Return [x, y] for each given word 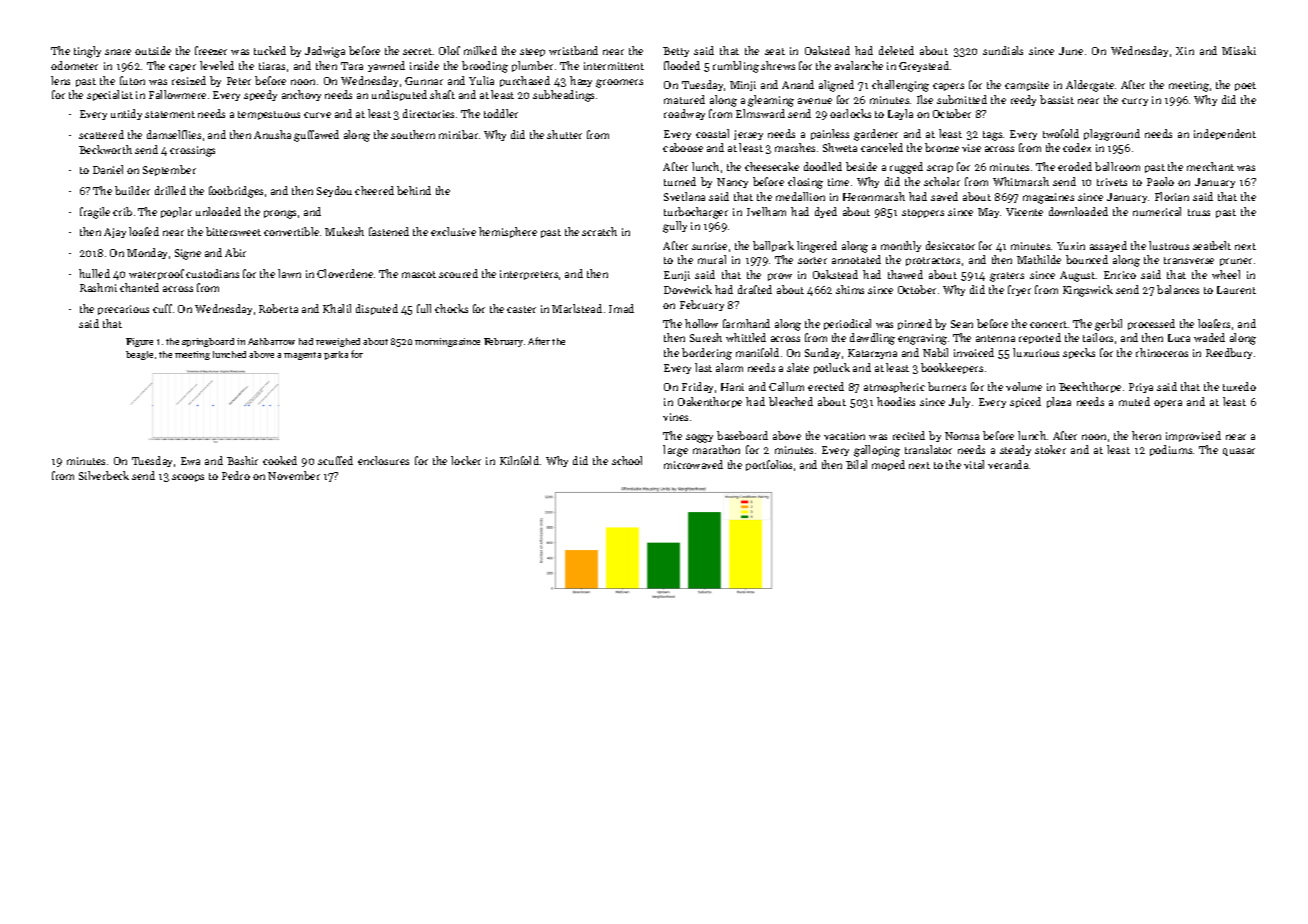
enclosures [383, 460]
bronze [942, 147]
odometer [74, 65]
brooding [485, 67]
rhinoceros [1162, 352]
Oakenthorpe [710, 402]
